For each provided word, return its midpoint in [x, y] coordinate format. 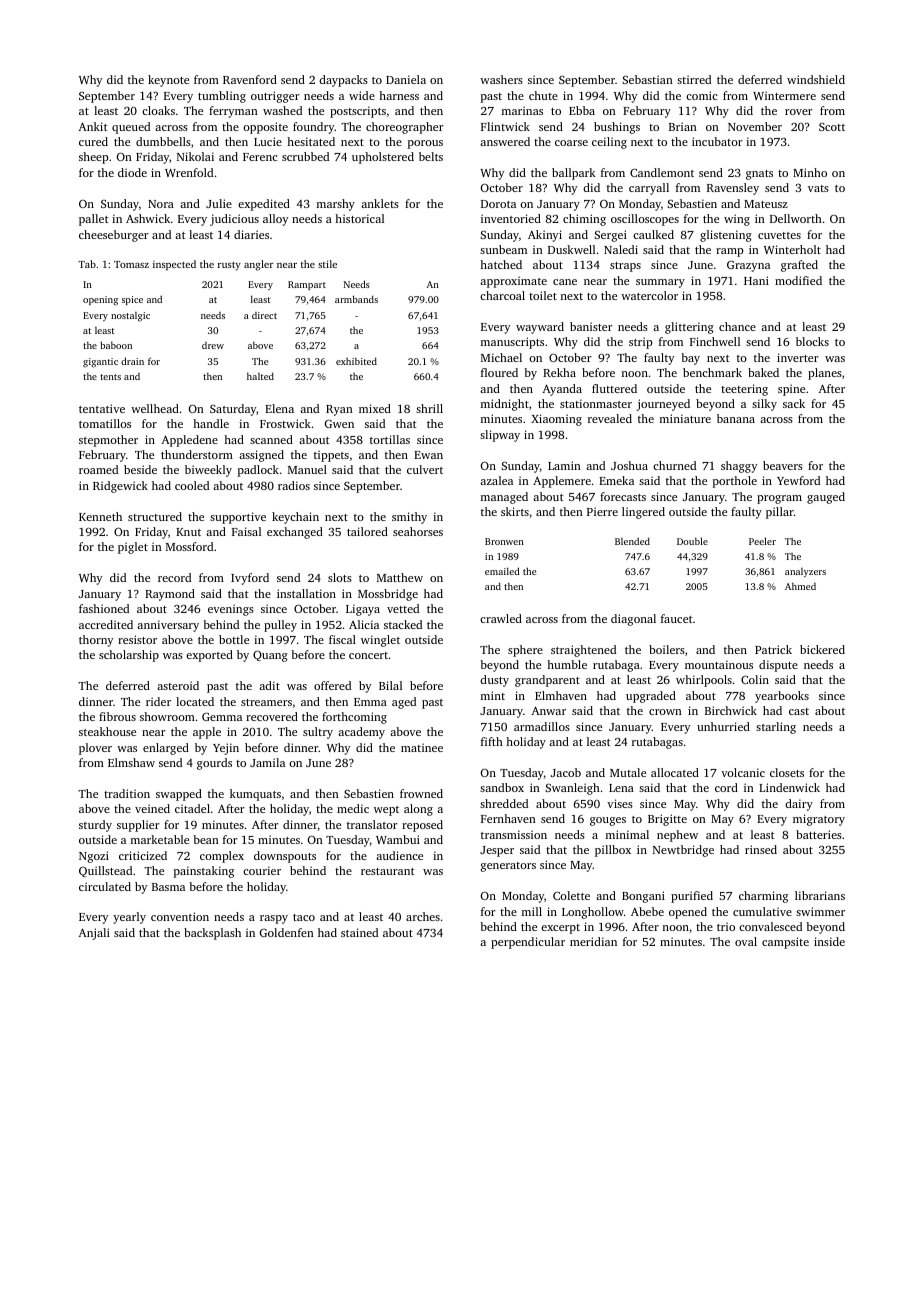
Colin [755, 679]
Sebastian [647, 79]
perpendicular [528, 943]
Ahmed [800, 586]
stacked [403, 624]
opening [100, 301]
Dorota [498, 204]
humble [567, 664]
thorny [96, 641]
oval [746, 941]
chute [543, 95]
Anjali [94, 934]
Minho [810, 172]
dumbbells [163, 141]
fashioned [104, 608]
